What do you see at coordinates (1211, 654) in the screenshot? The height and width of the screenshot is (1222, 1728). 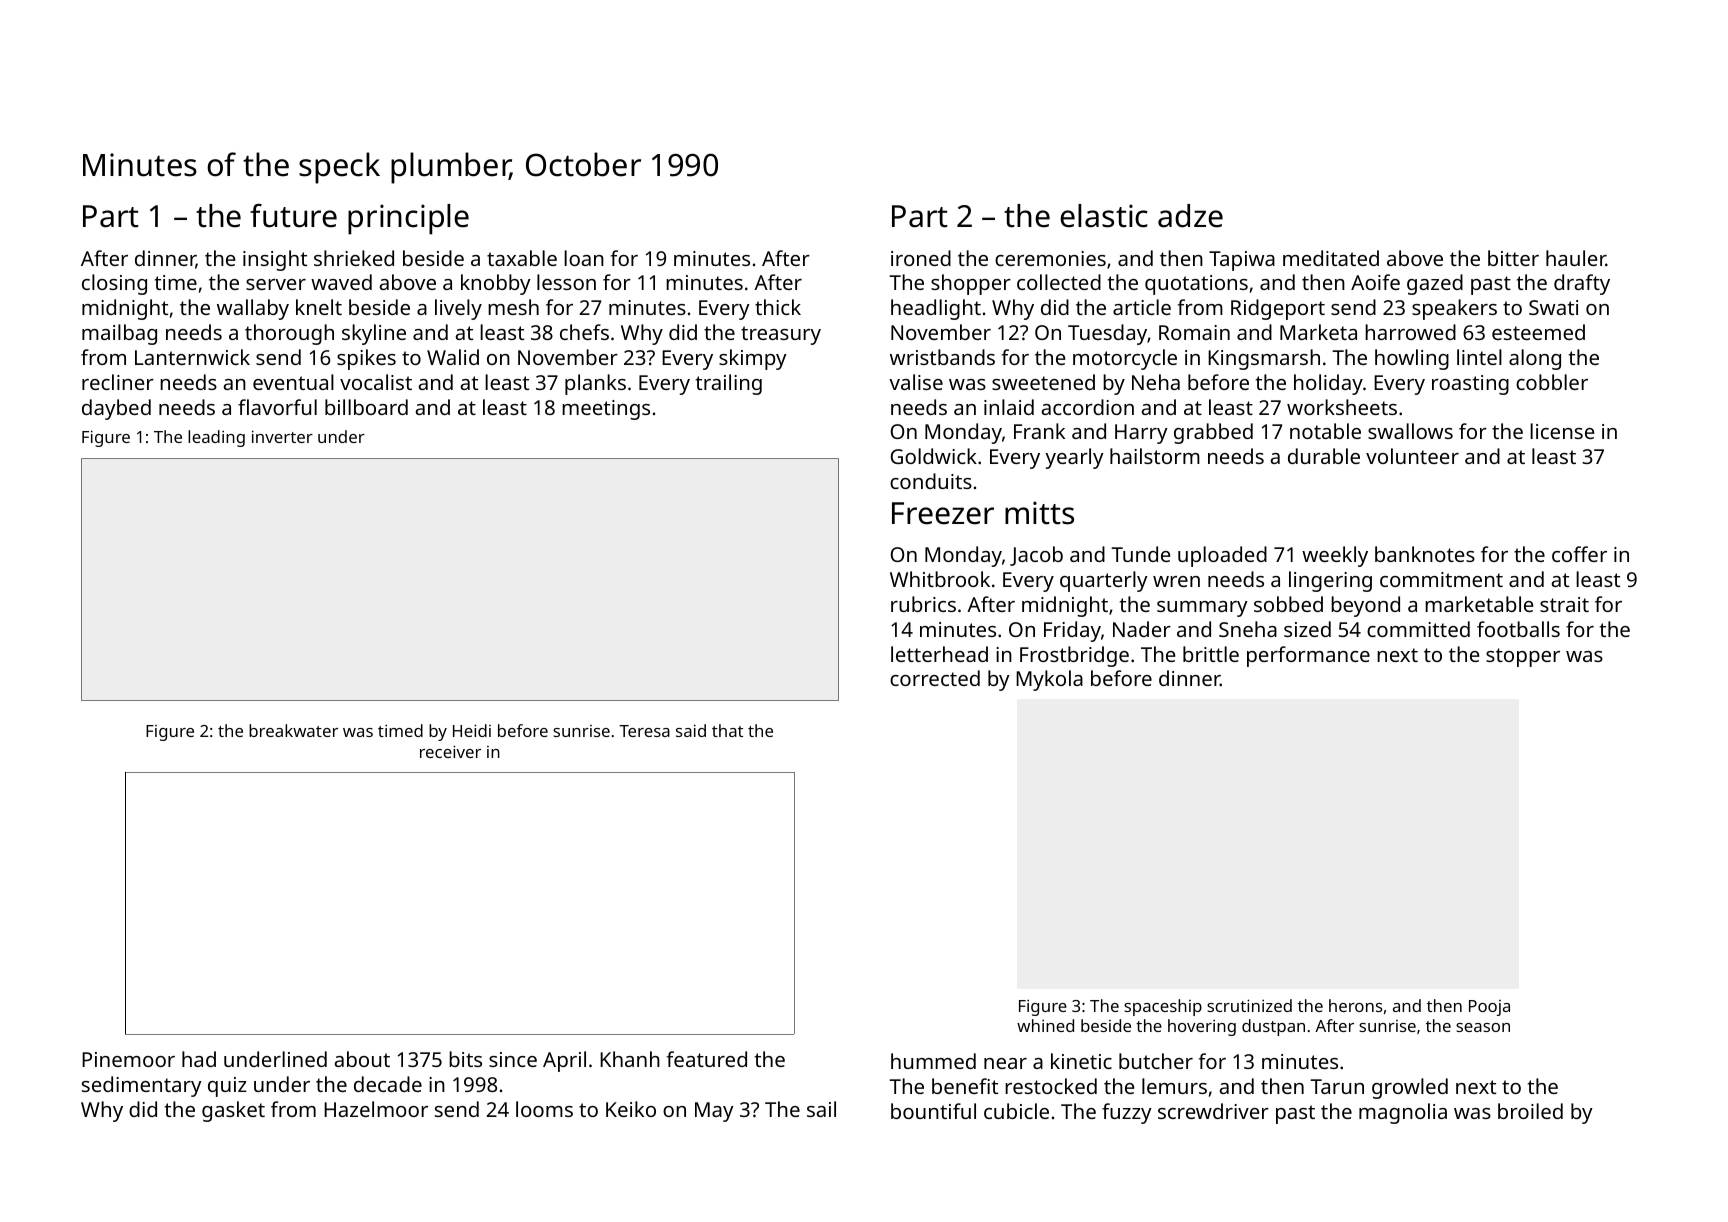 I see `brittle` at bounding box center [1211, 654].
